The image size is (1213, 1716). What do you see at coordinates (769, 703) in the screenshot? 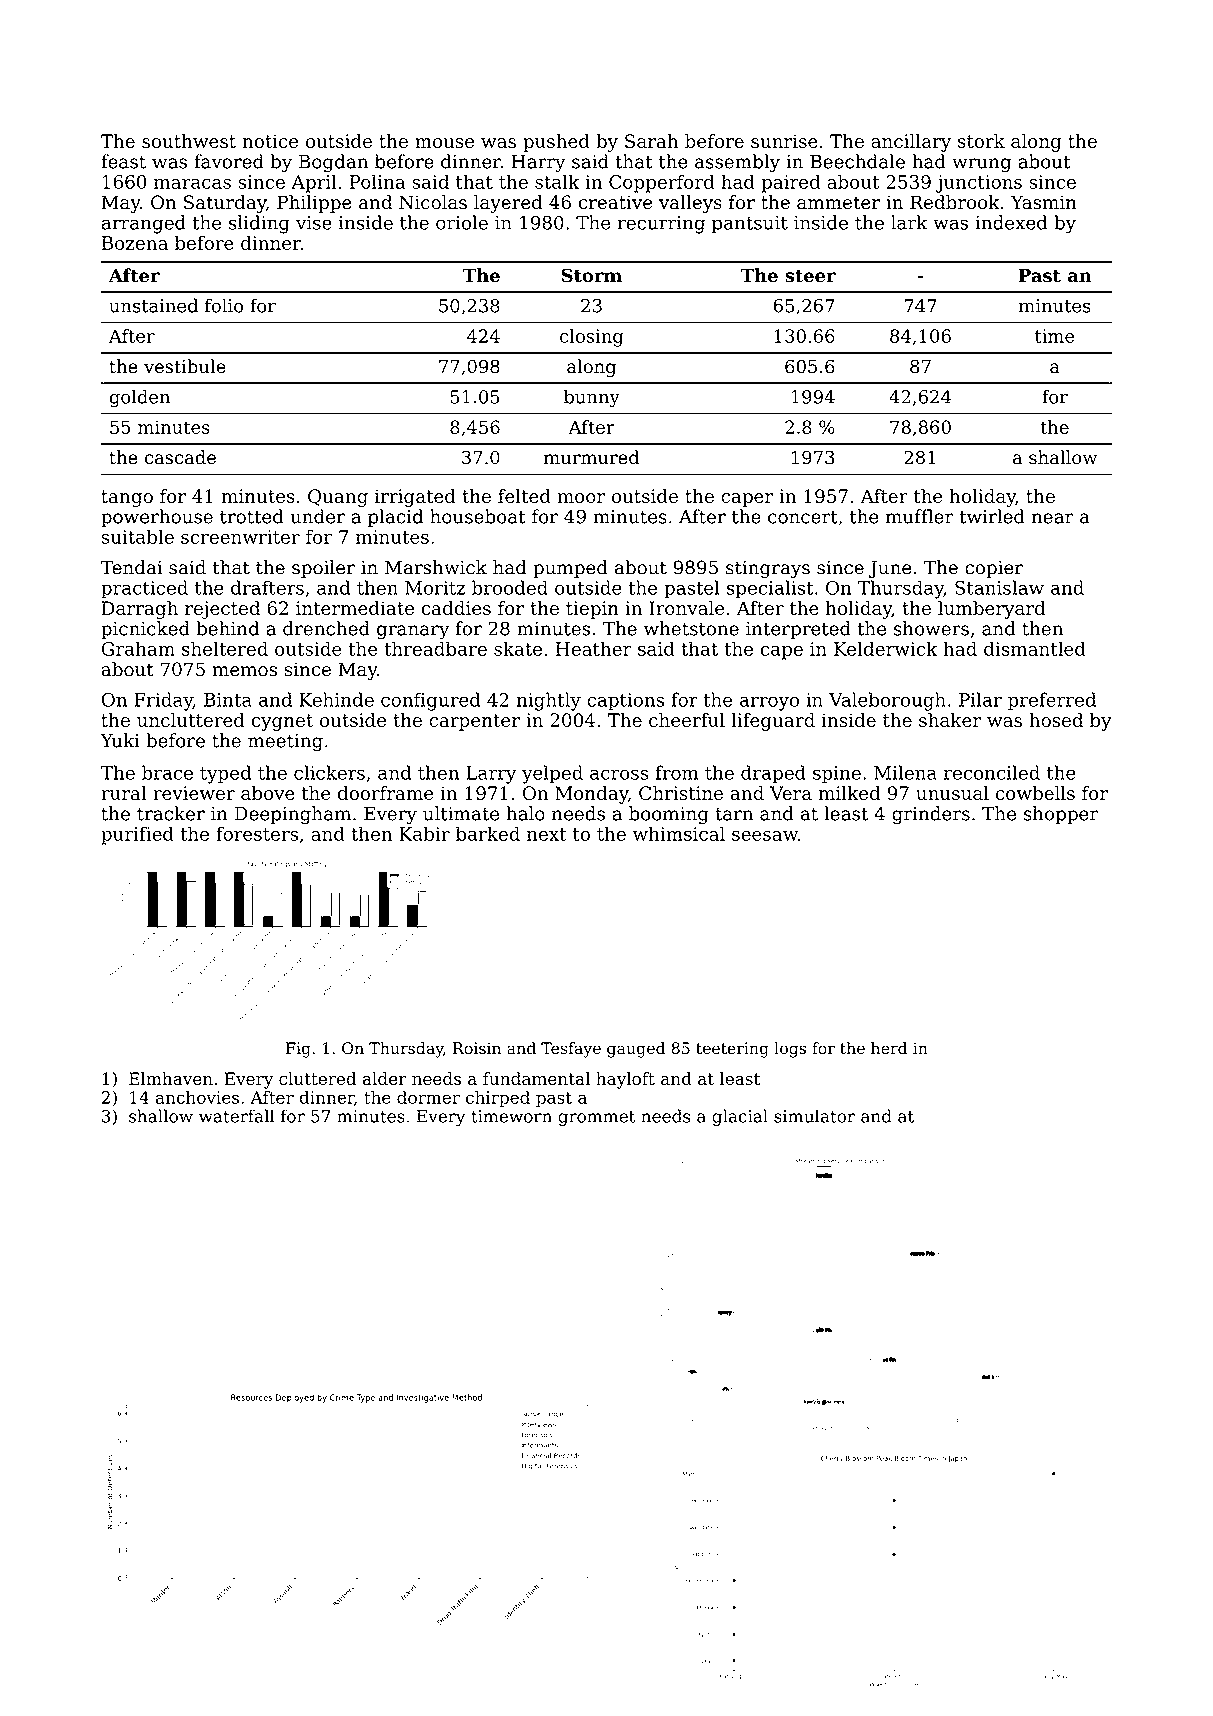
I see `arroyo` at bounding box center [769, 703].
